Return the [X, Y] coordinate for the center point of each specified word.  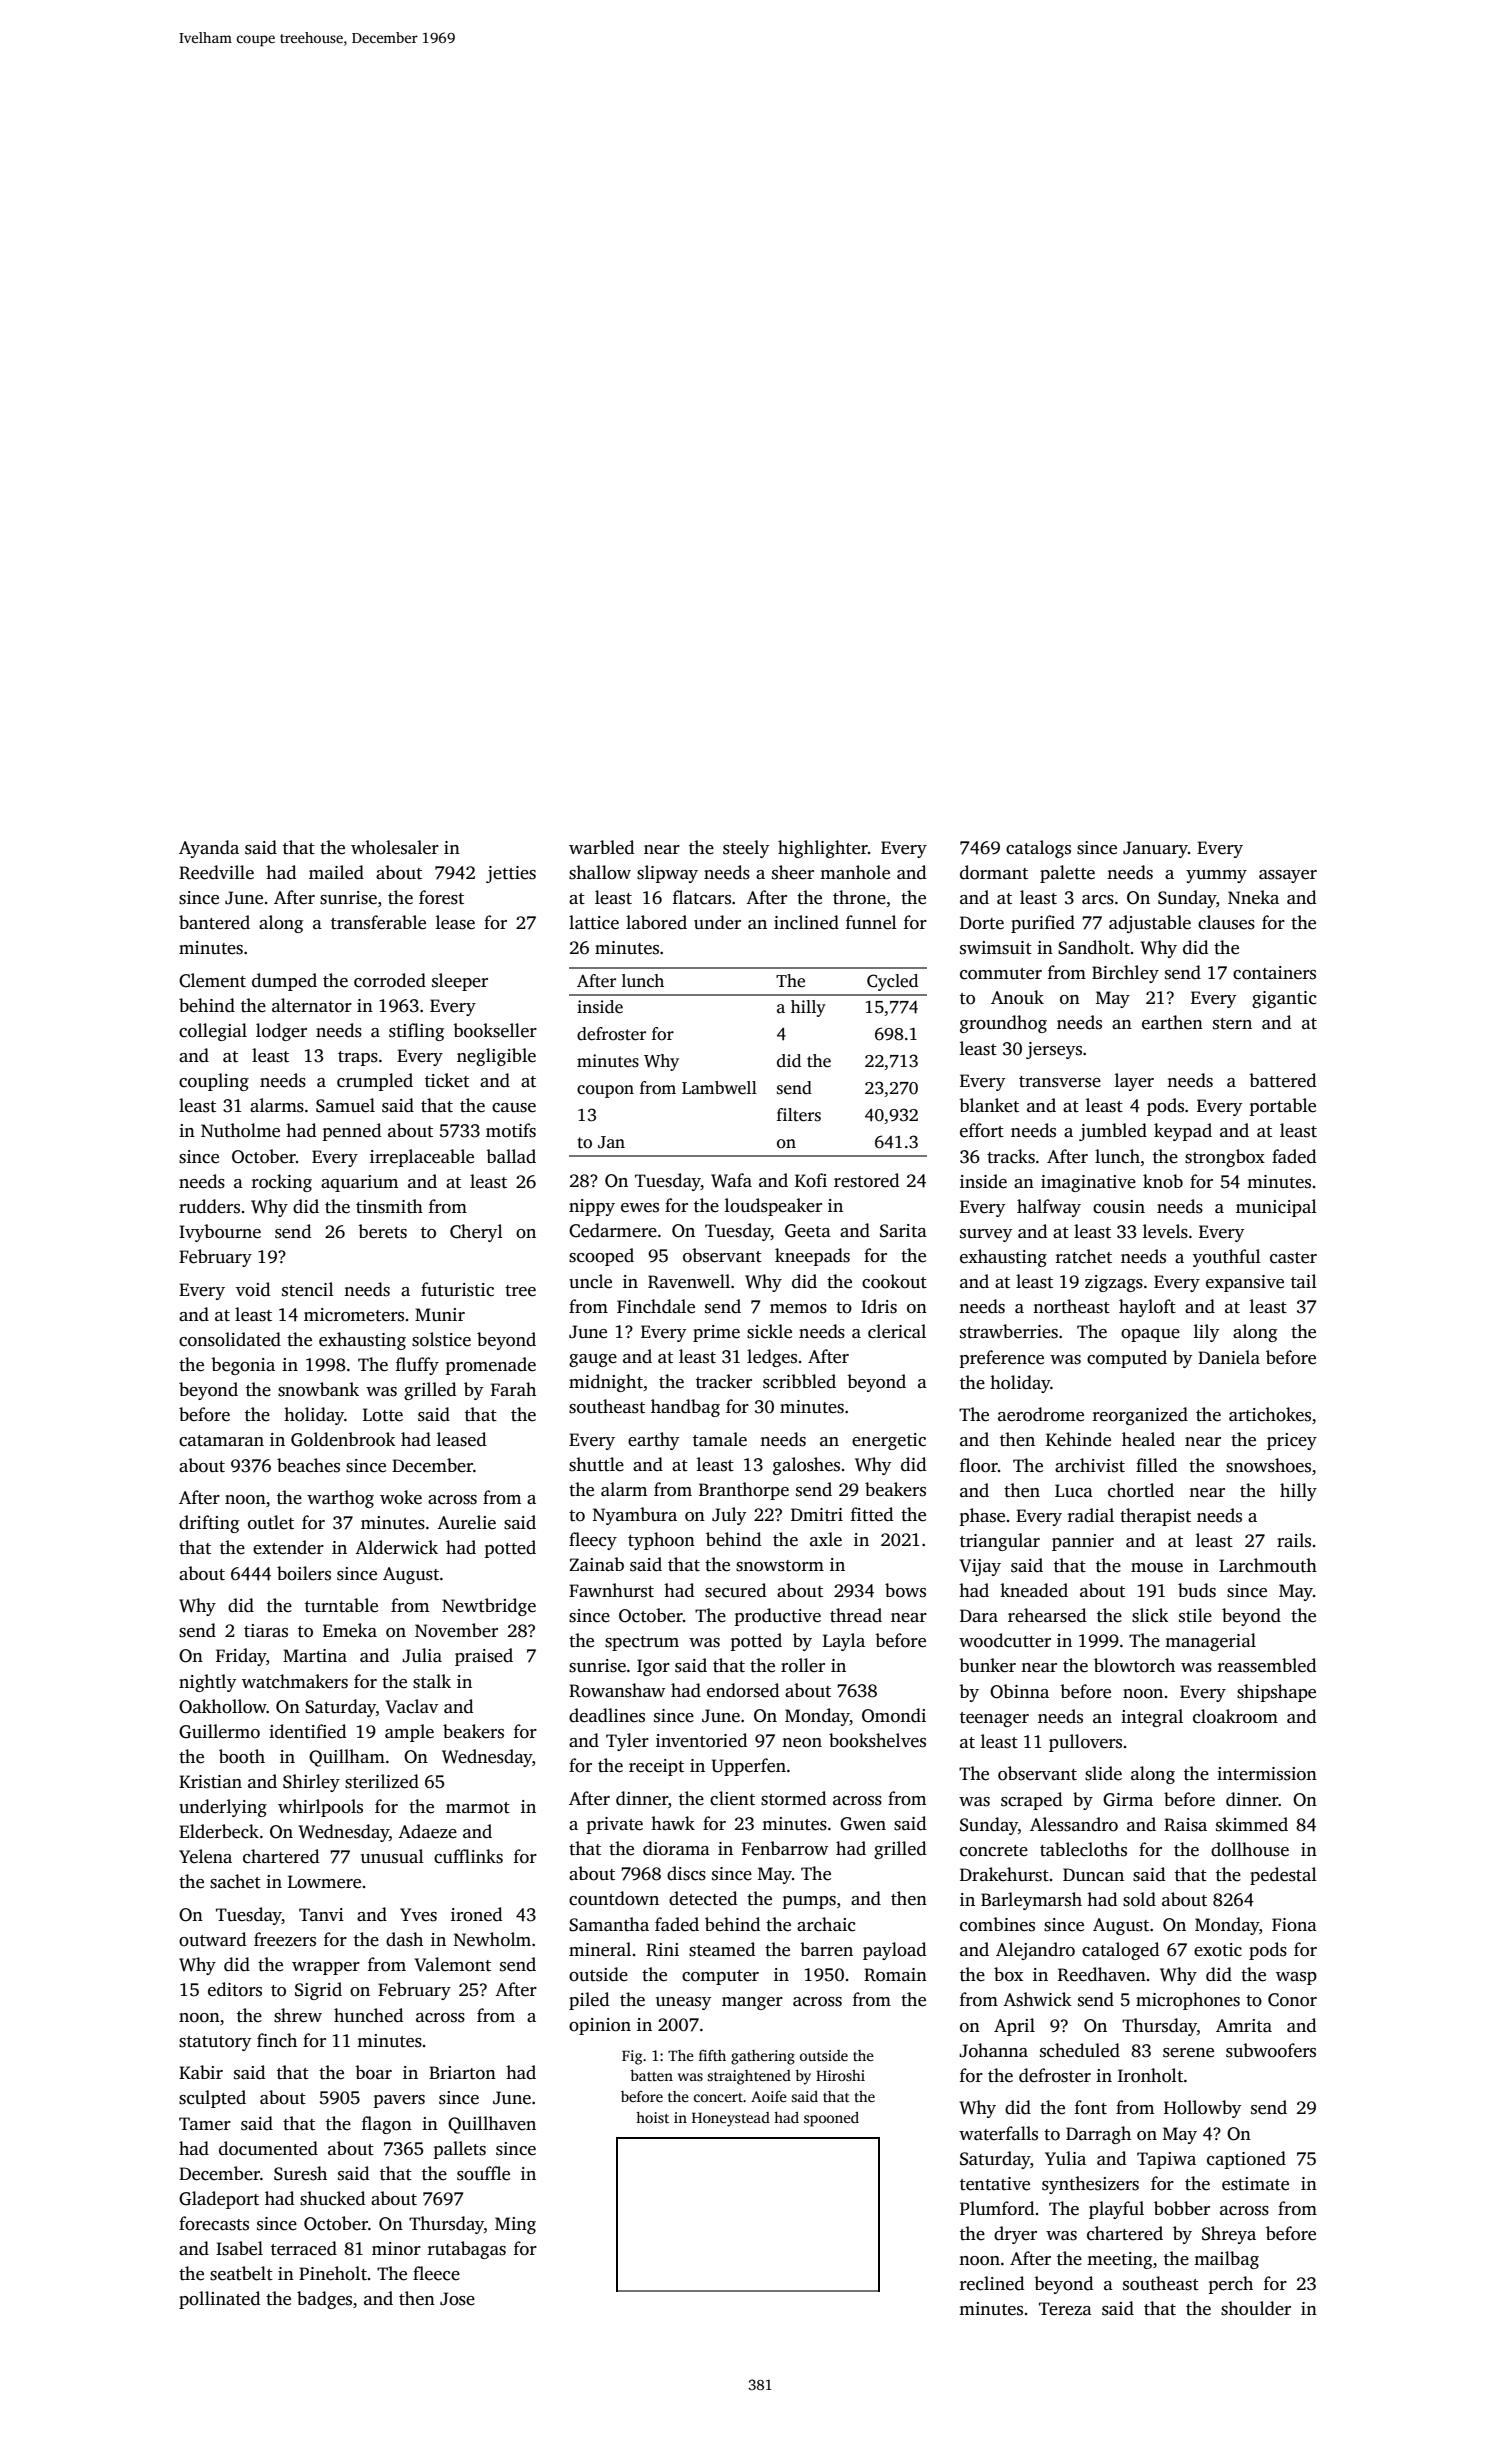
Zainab [596, 1564]
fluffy [417, 1366]
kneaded [1034, 1590]
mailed [336, 872]
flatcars [702, 897]
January [1155, 849]
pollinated [219, 2300]
